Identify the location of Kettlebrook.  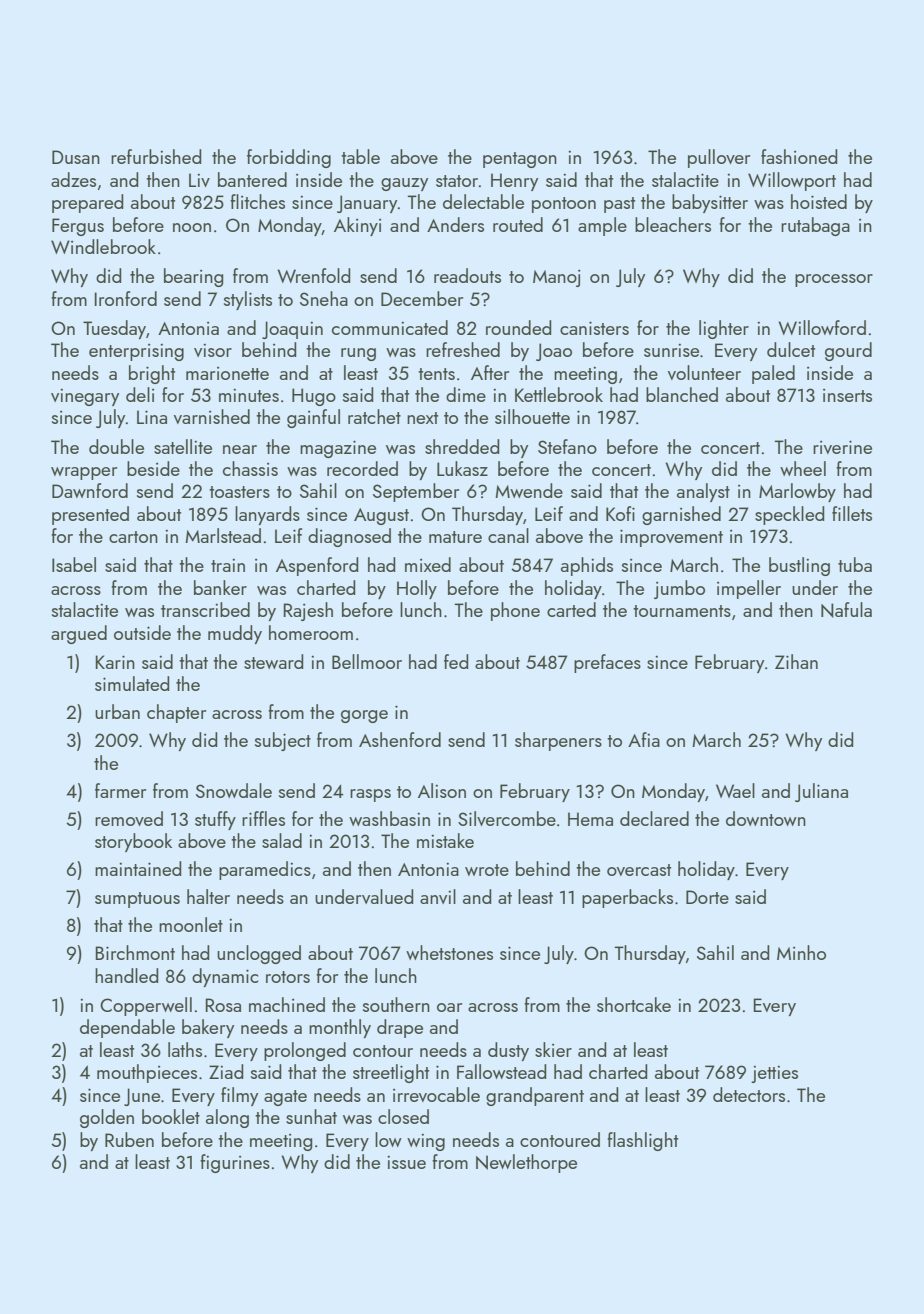
(559, 394).
